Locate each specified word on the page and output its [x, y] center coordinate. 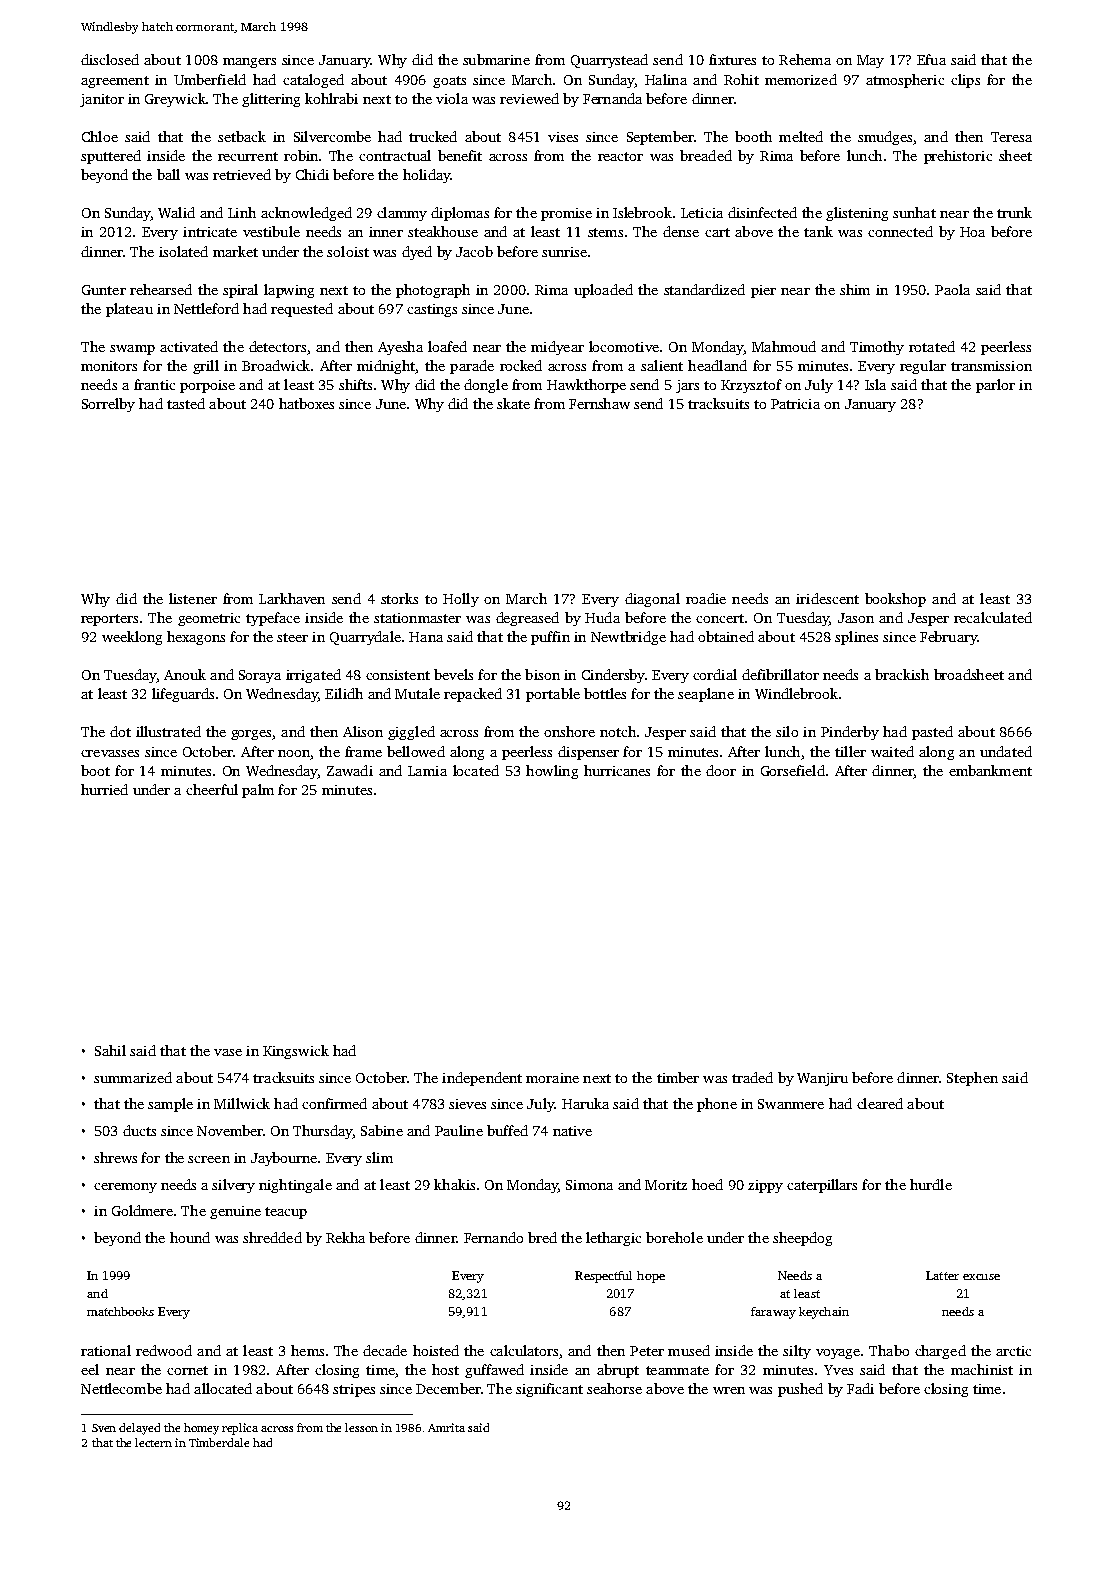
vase [228, 1052]
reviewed [529, 98]
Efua [931, 59]
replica [240, 1429]
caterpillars [822, 1186]
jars [687, 386]
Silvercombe [332, 136]
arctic [1013, 1351]
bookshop [895, 600]
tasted [186, 403]
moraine [552, 1078]
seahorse [614, 1388]
